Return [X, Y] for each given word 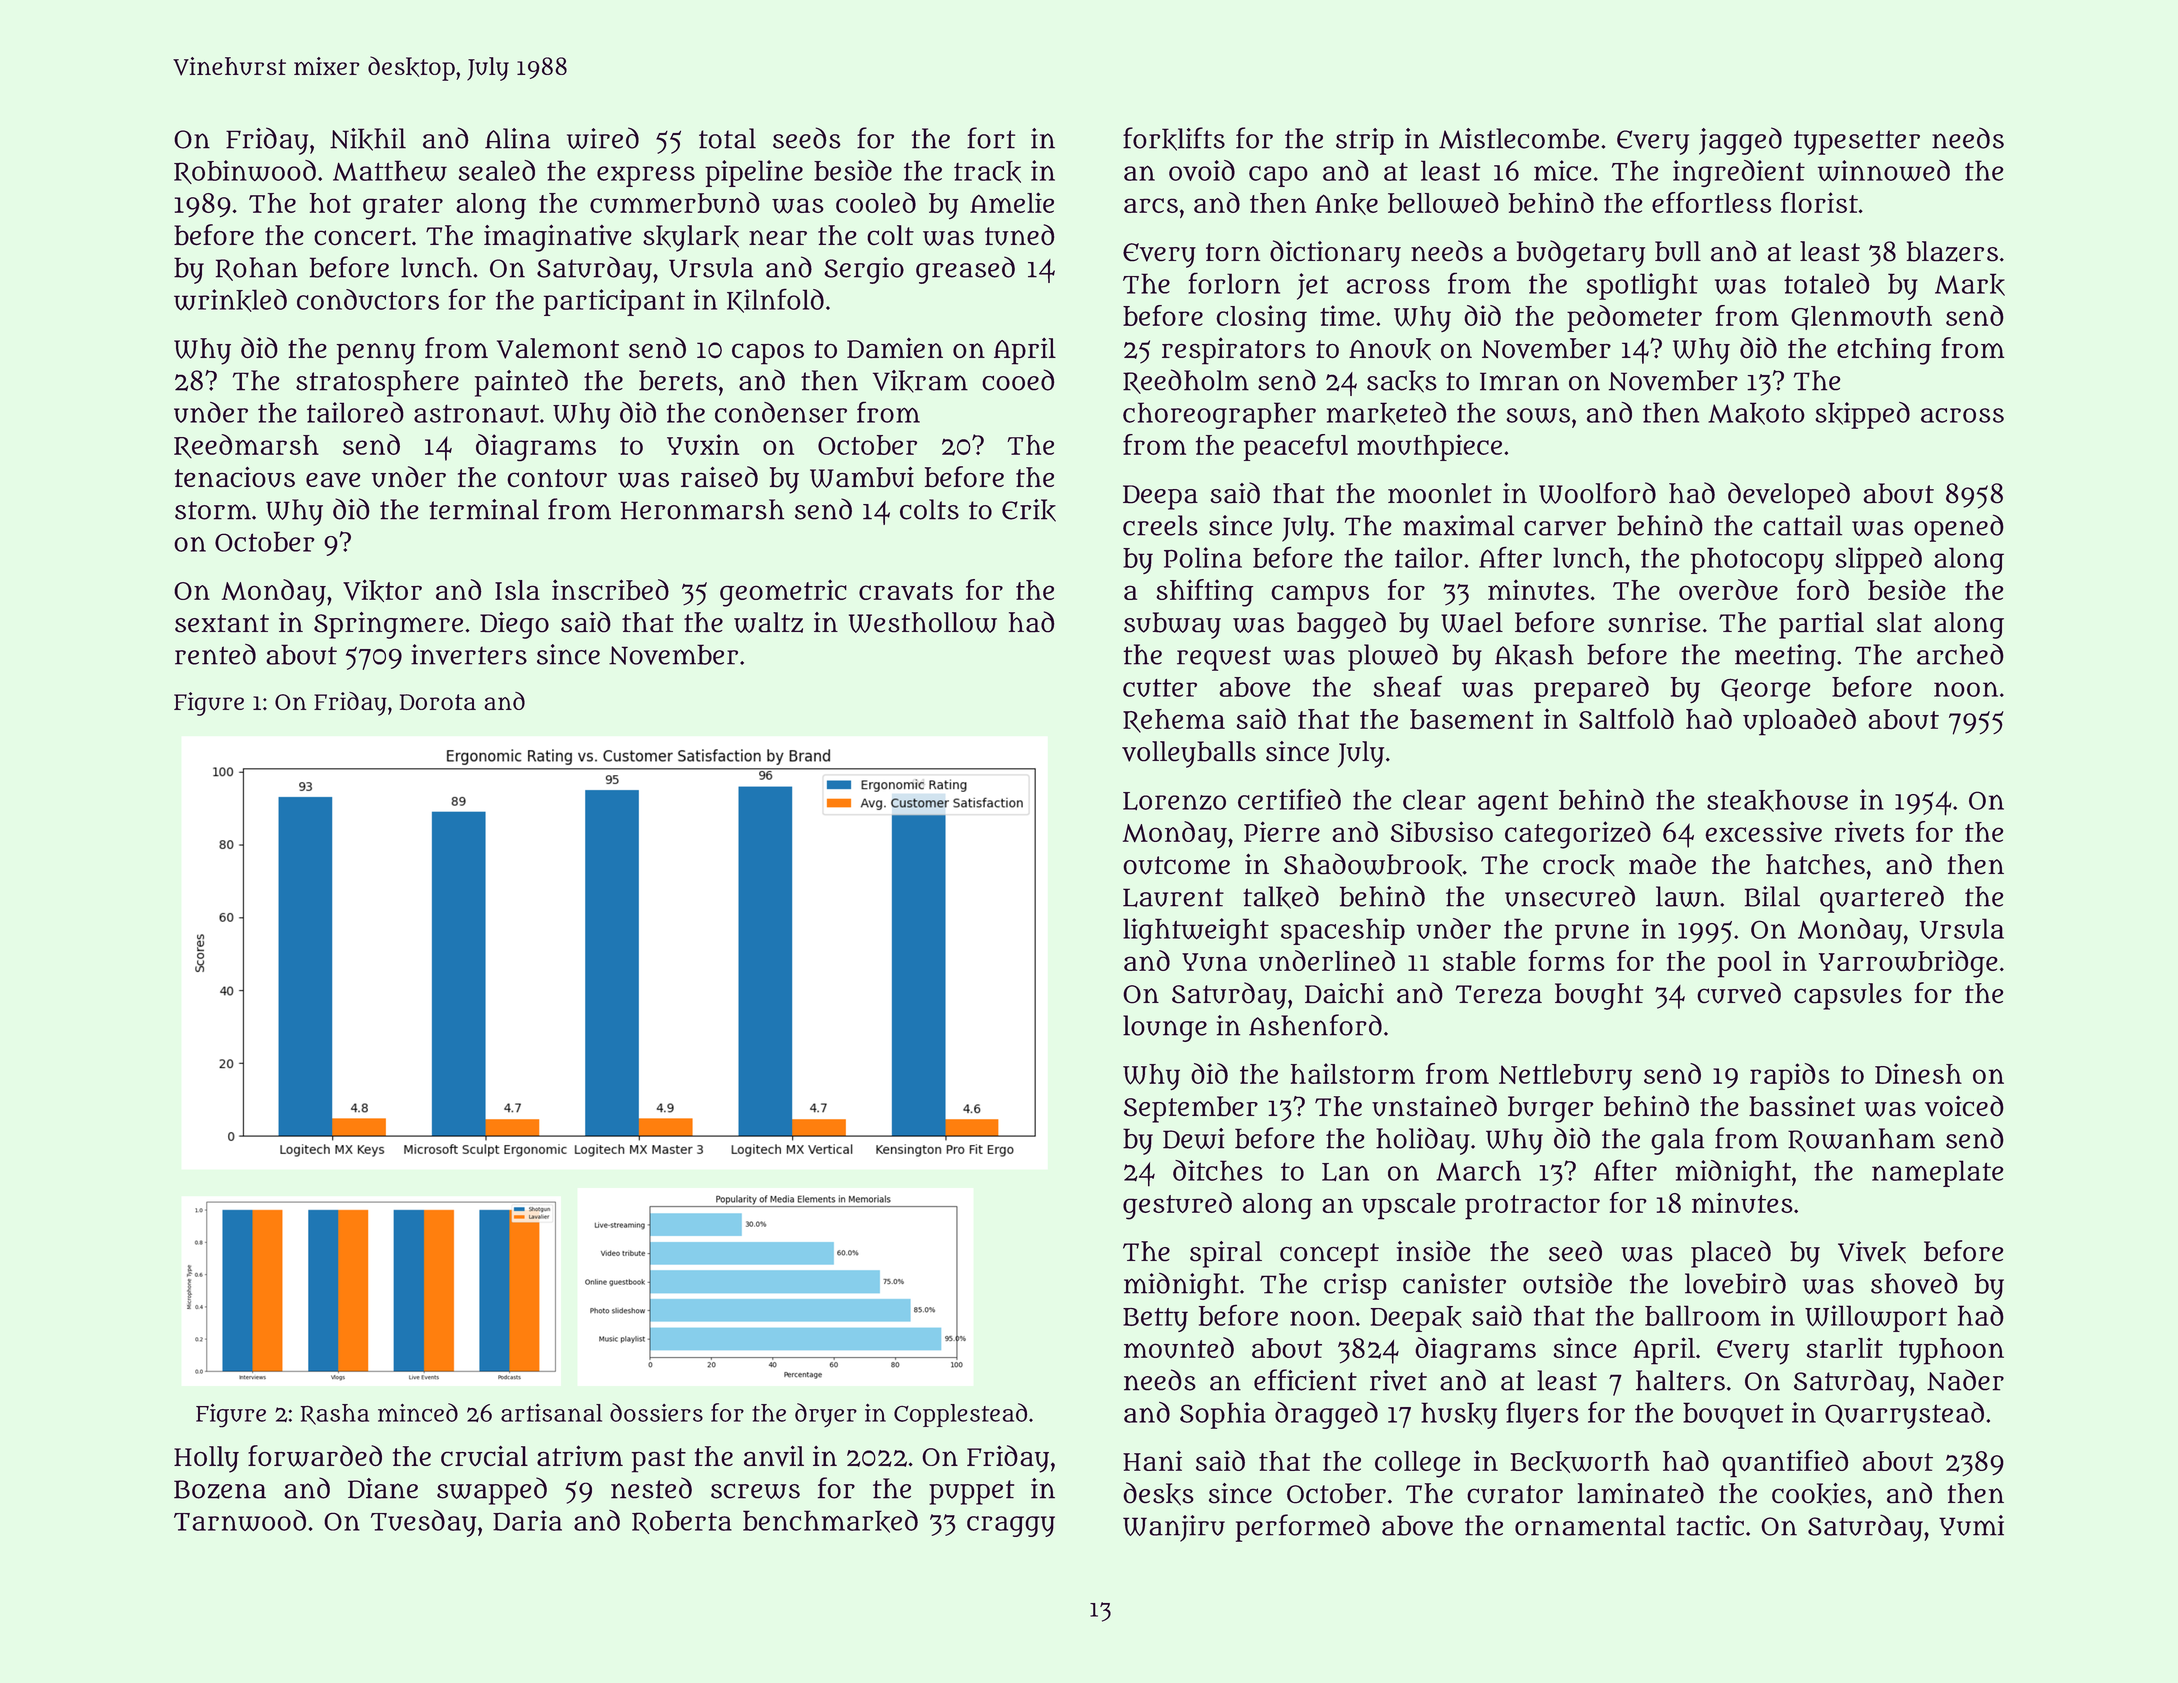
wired [603, 138]
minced [418, 1412]
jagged [1740, 141]
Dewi [1193, 1138]
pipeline [754, 173]
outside [1567, 1283]
